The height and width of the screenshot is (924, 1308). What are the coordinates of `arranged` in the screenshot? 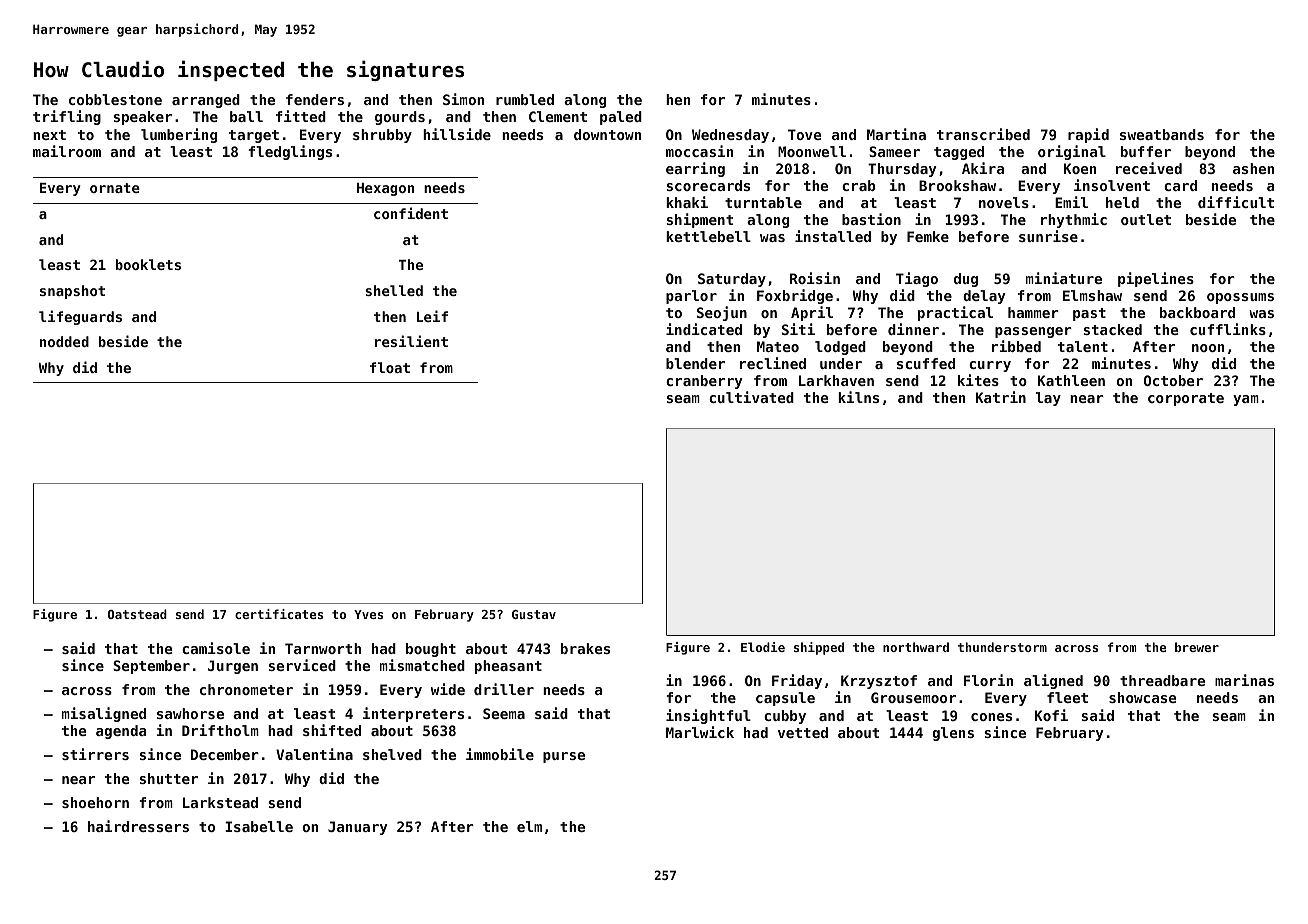 It's located at (206, 101).
